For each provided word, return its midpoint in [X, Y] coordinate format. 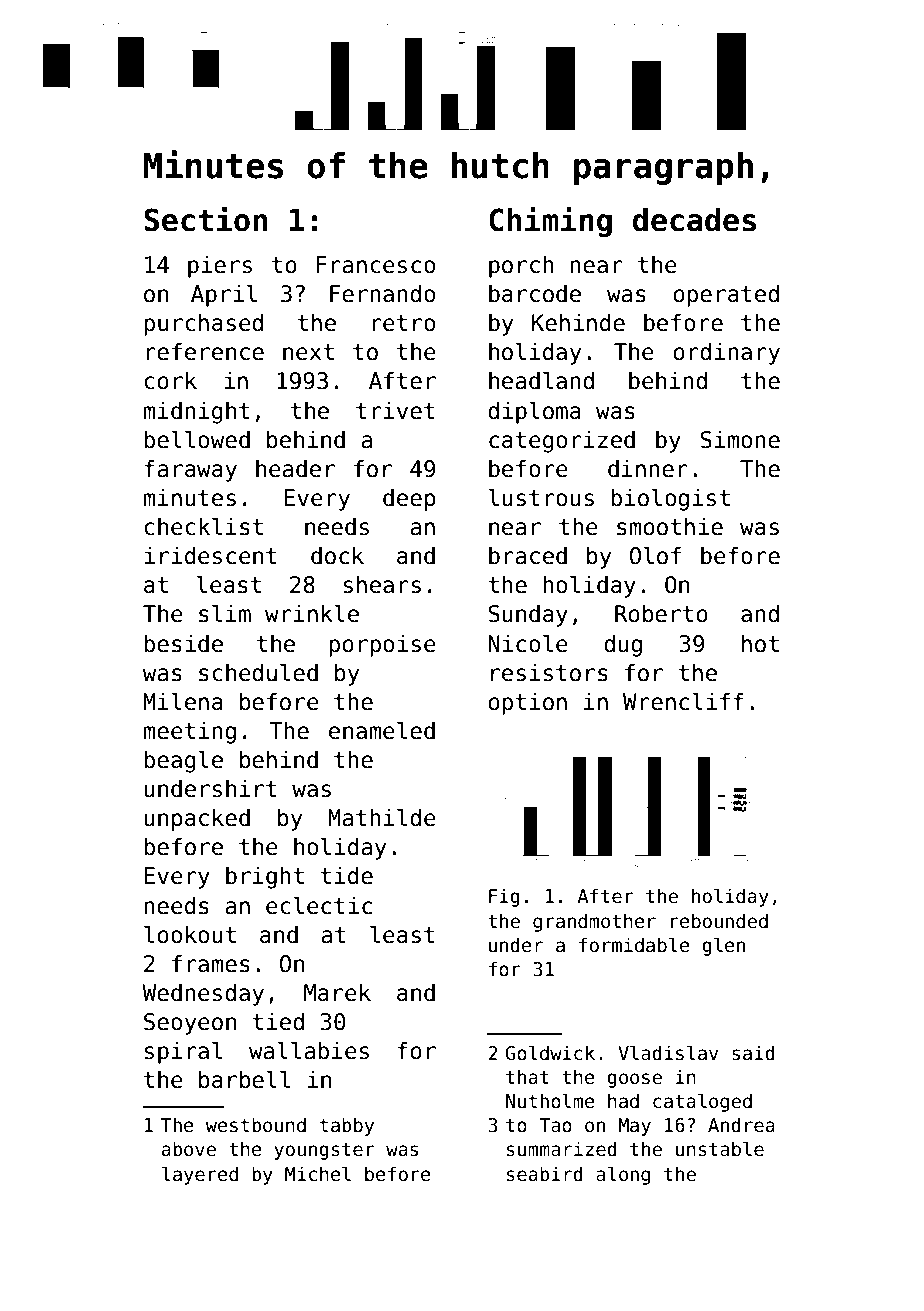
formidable [634, 945]
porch [521, 266]
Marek [337, 992]
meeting [190, 732]
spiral [183, 1052]
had [623, 1101]
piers [220, 266]
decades [694, 220]
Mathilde [382, 817]
